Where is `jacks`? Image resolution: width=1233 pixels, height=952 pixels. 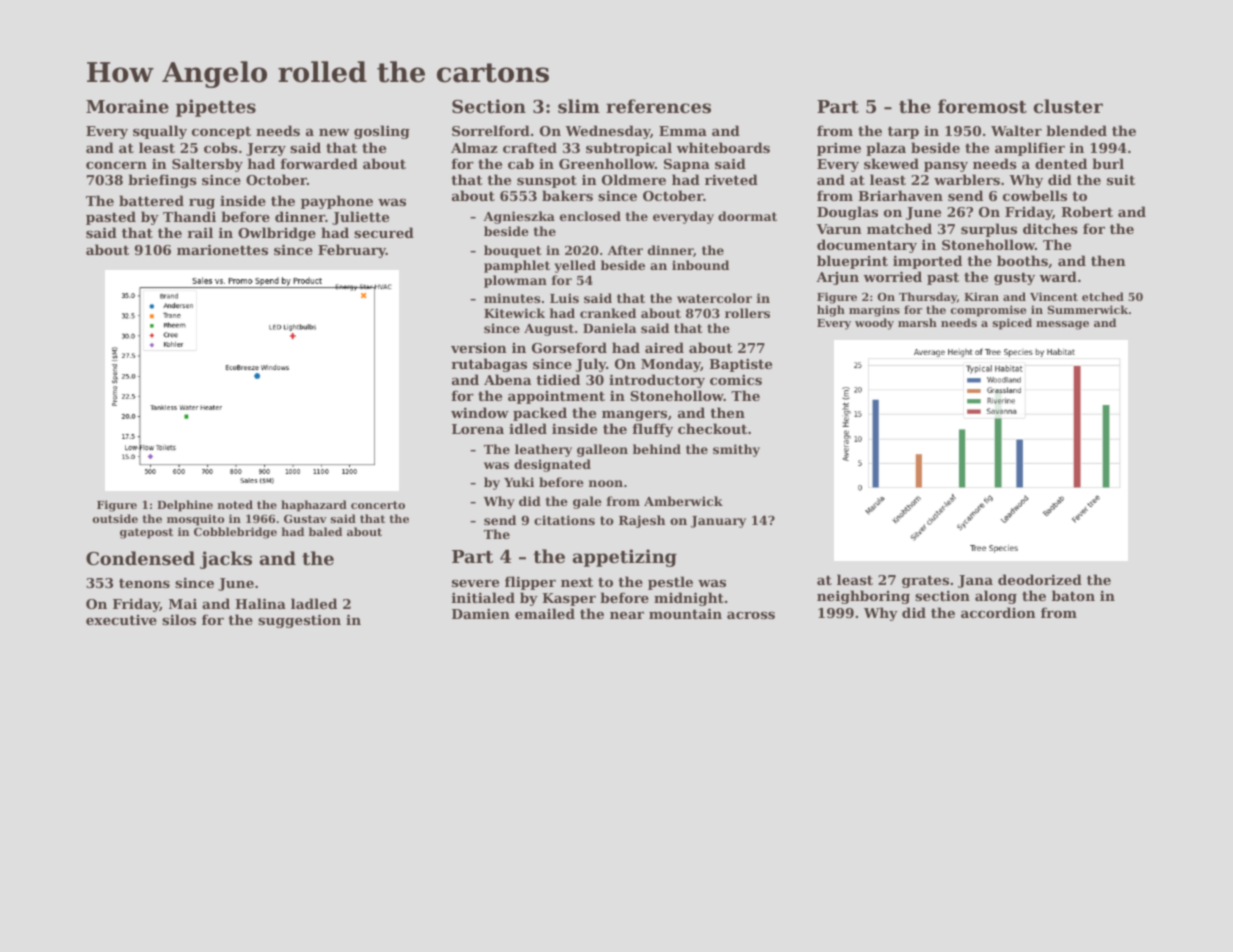
jacks is located at coordinates (226, 560).
